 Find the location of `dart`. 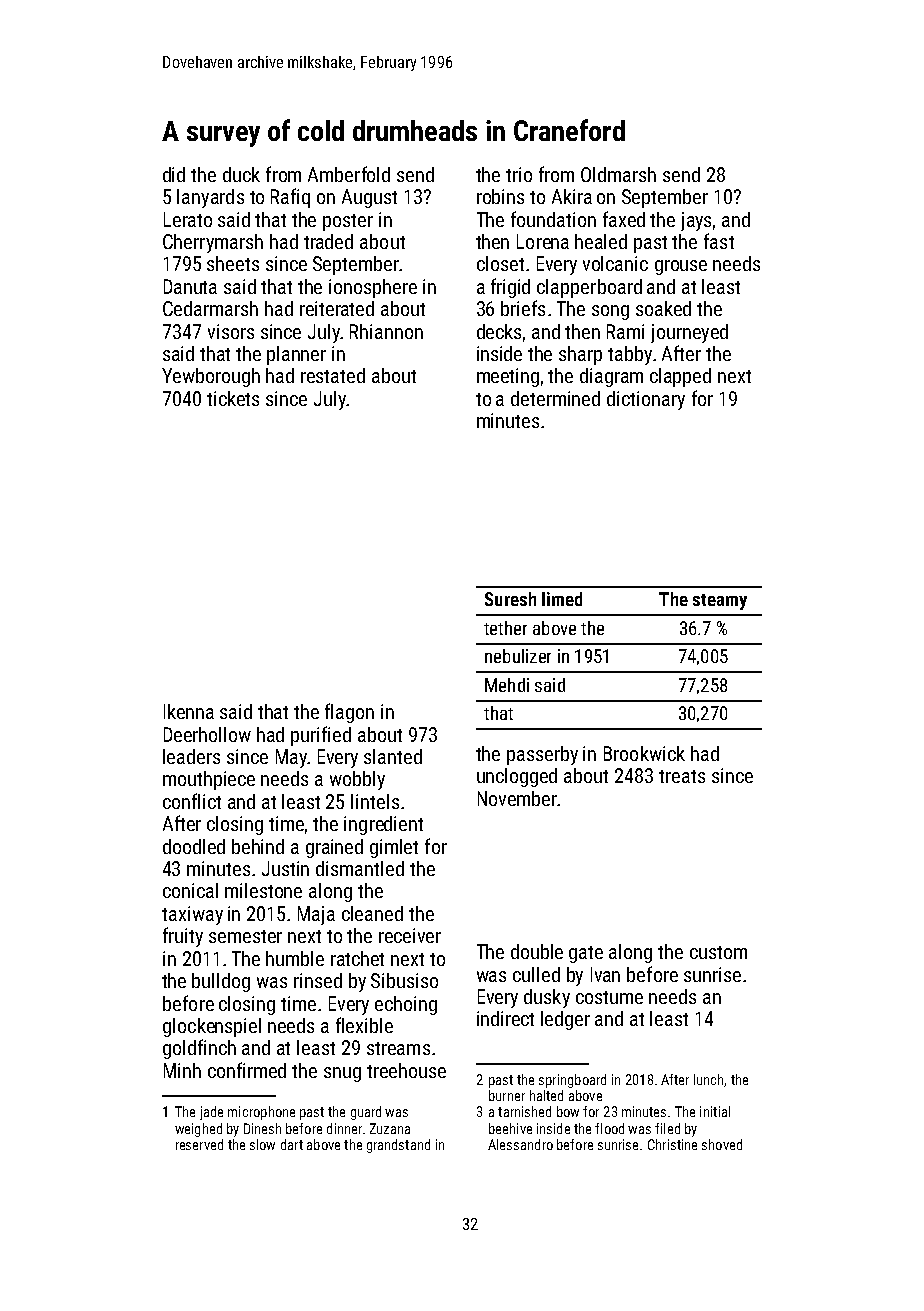

dart is located at coordinates (292, 1144).
